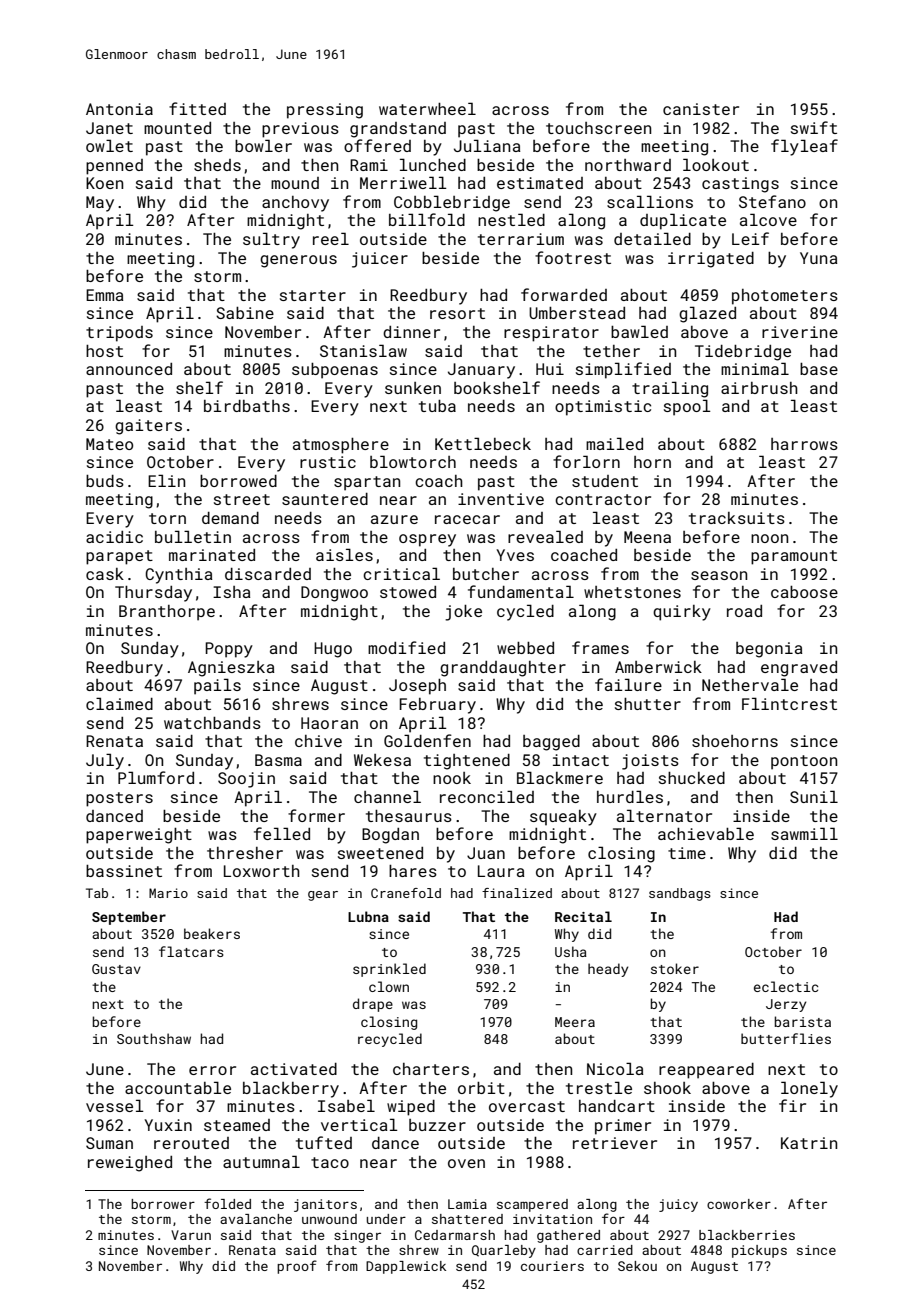  What do you see at coordinates (637, 1266) in the screenshot?
I see `Sekou` at bounding box center [637, 1266].
